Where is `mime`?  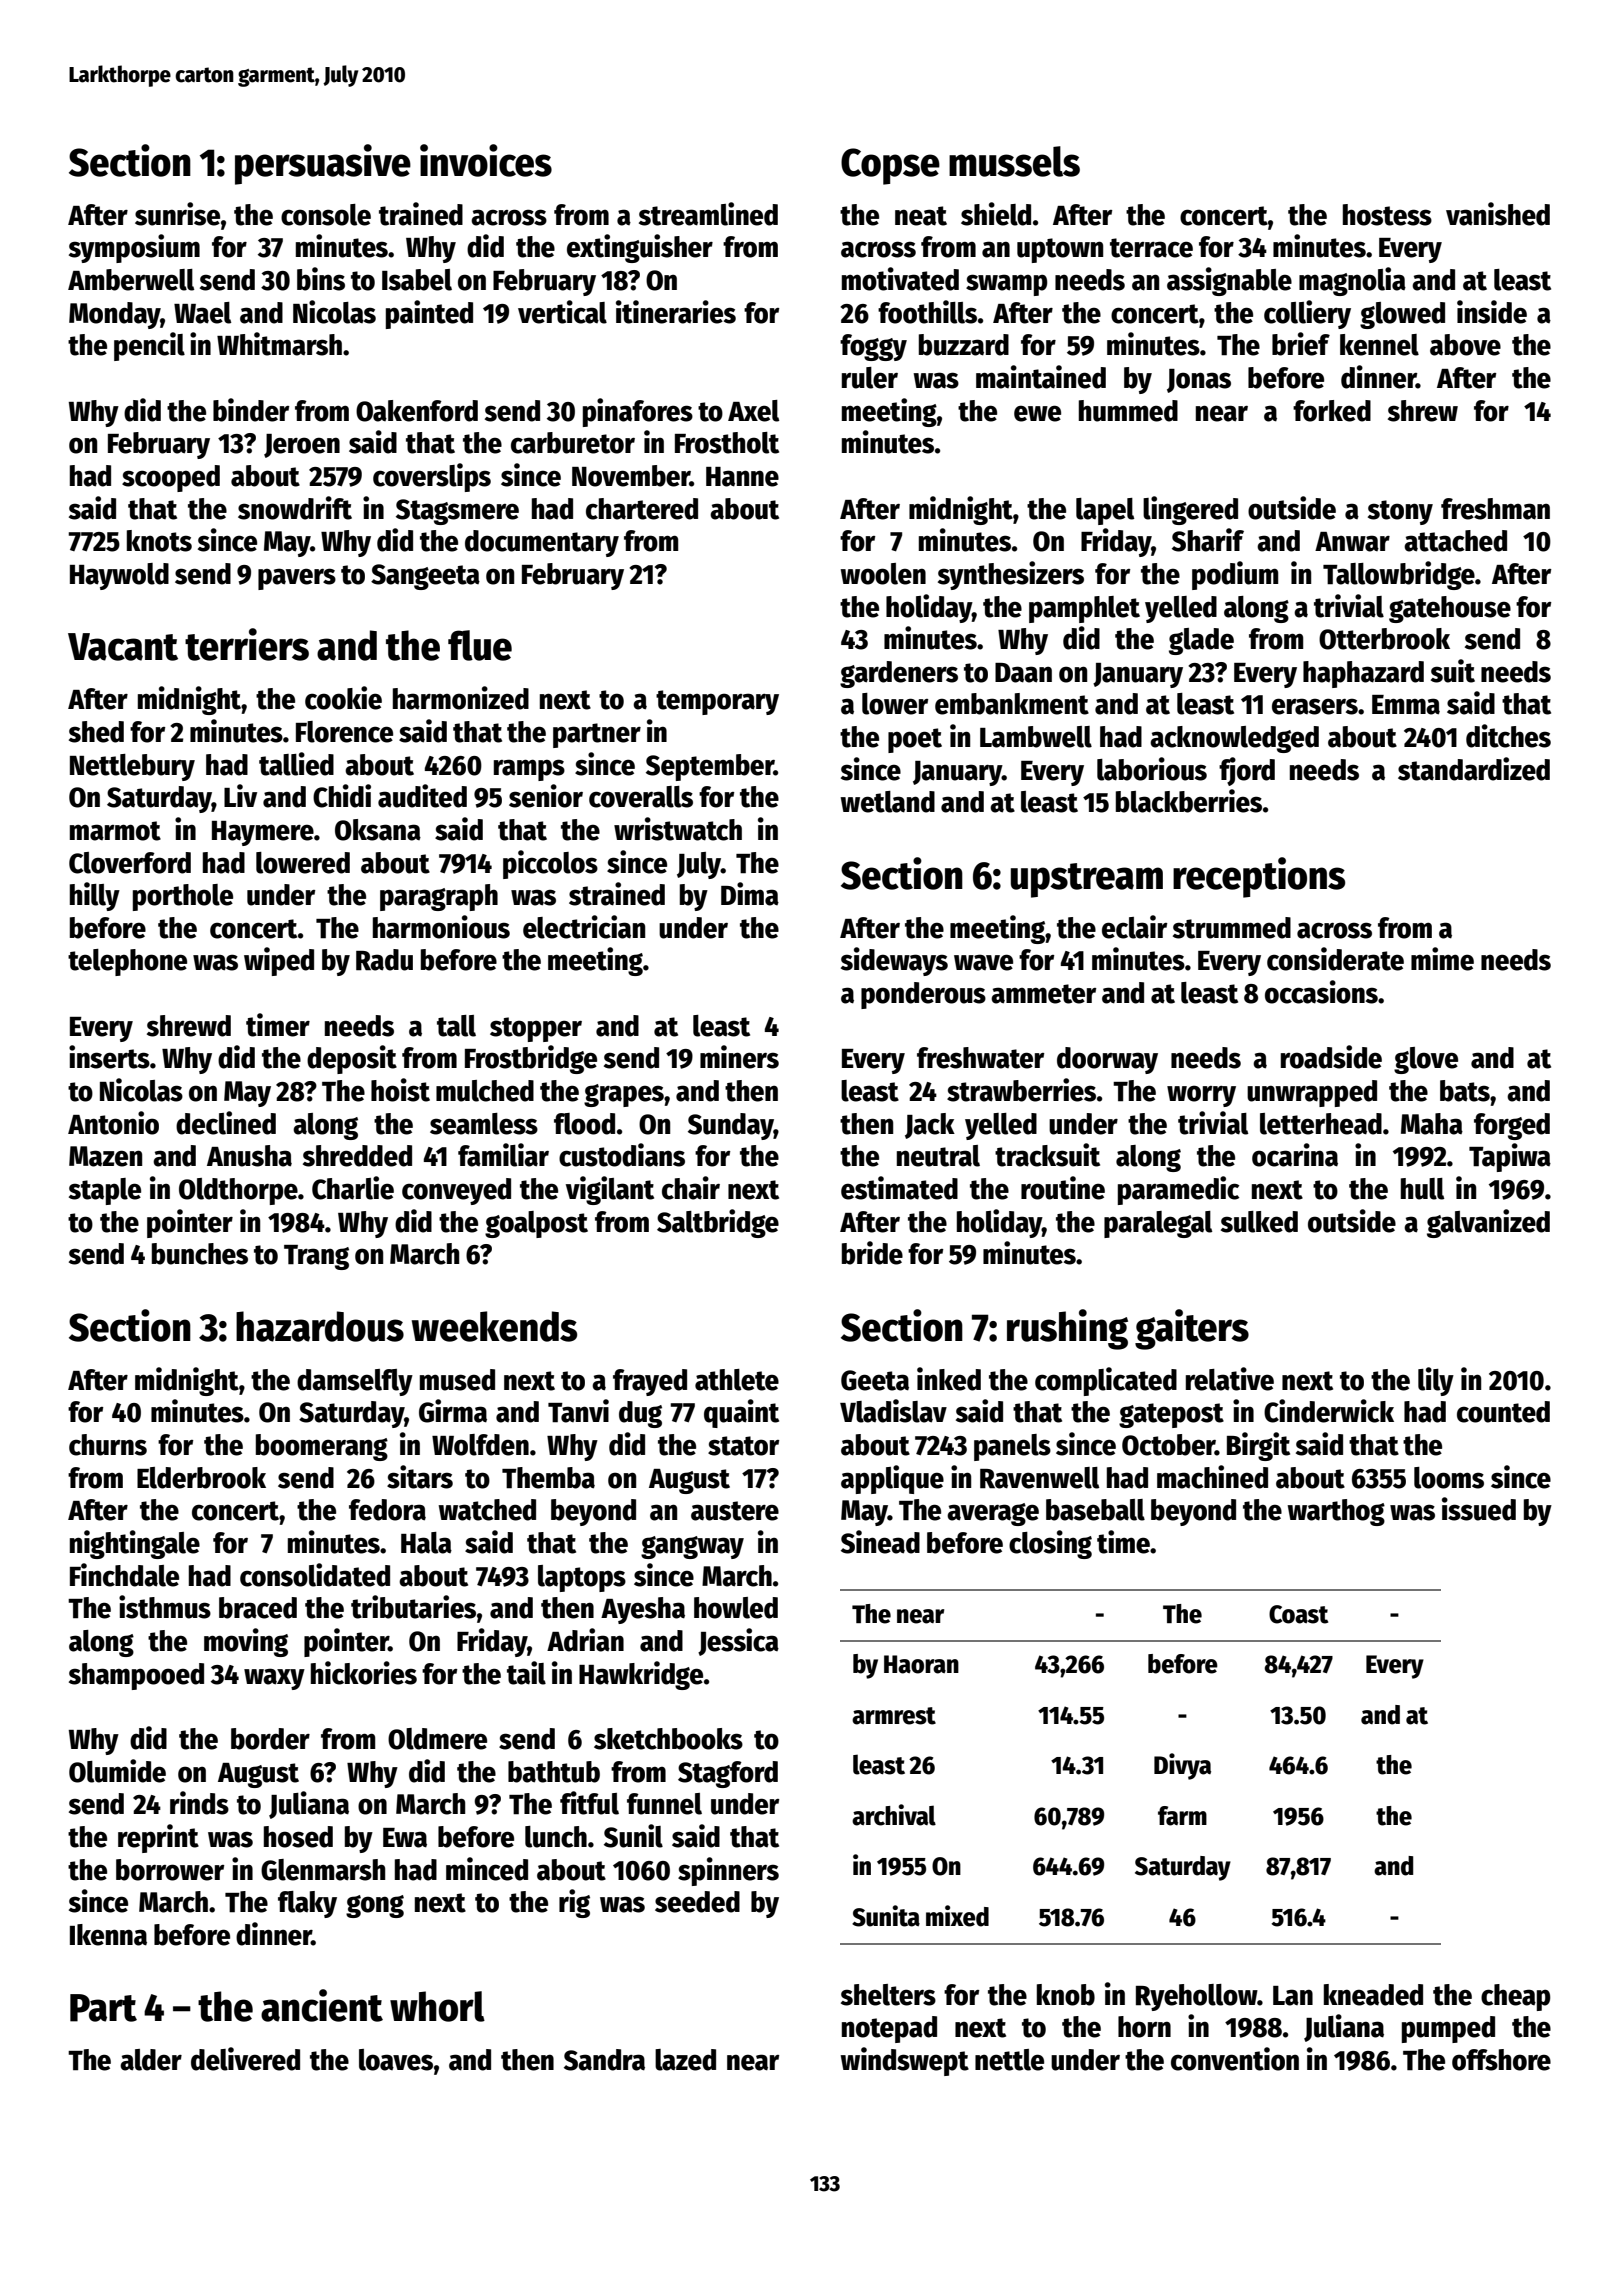
mime is located at coordinates (1442, 959).
